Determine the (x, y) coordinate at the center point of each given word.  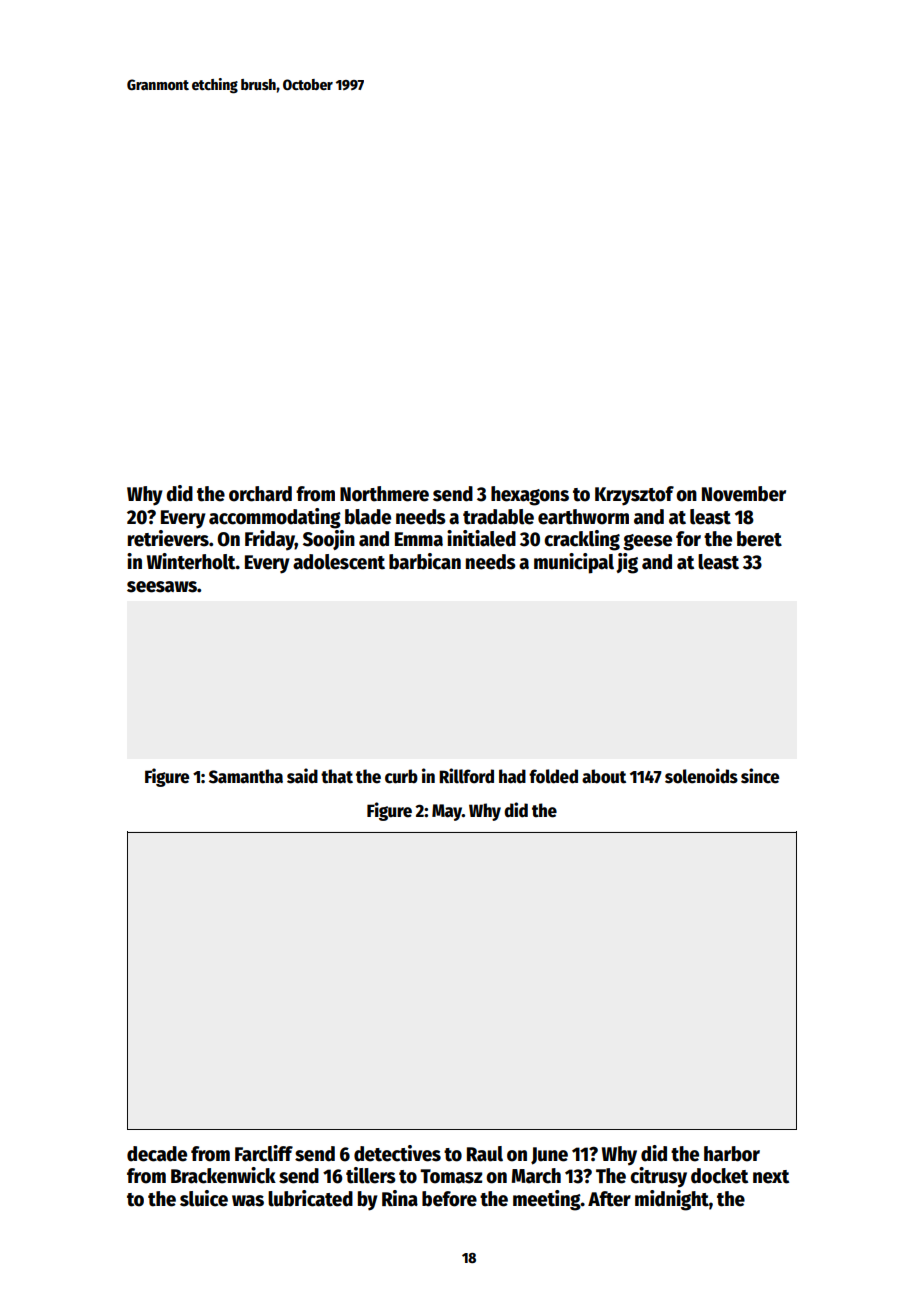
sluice (204, 1198)
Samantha (246, 776)
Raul (485, 1154)
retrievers (168, 538)
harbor (732, 1154)
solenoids (701, 776)
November (744, 494)
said (302, 776)
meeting (547, 1200)
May (447, 812)
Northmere (384, 494)
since (760, 776)
